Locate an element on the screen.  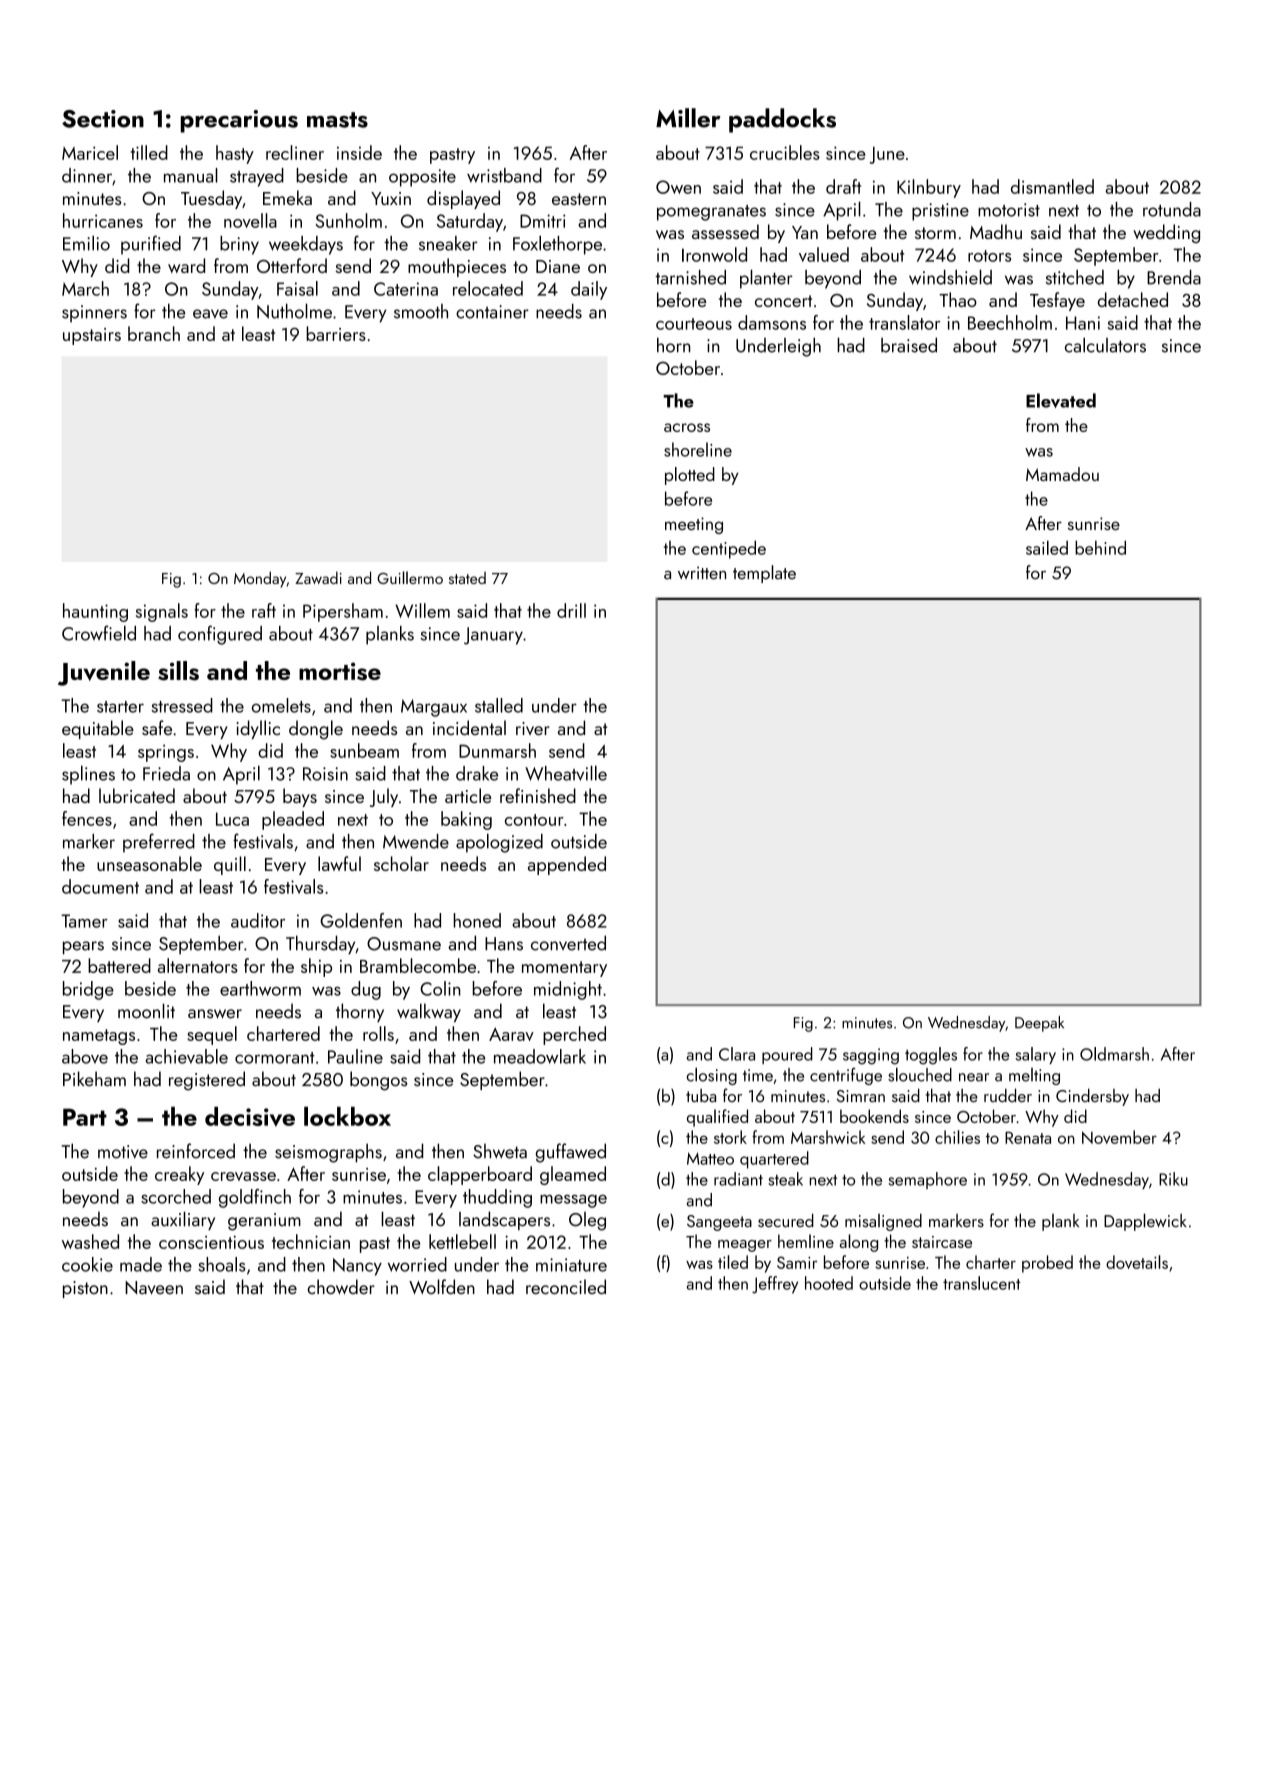
Zawadi is located at coordinates (318, 577).
